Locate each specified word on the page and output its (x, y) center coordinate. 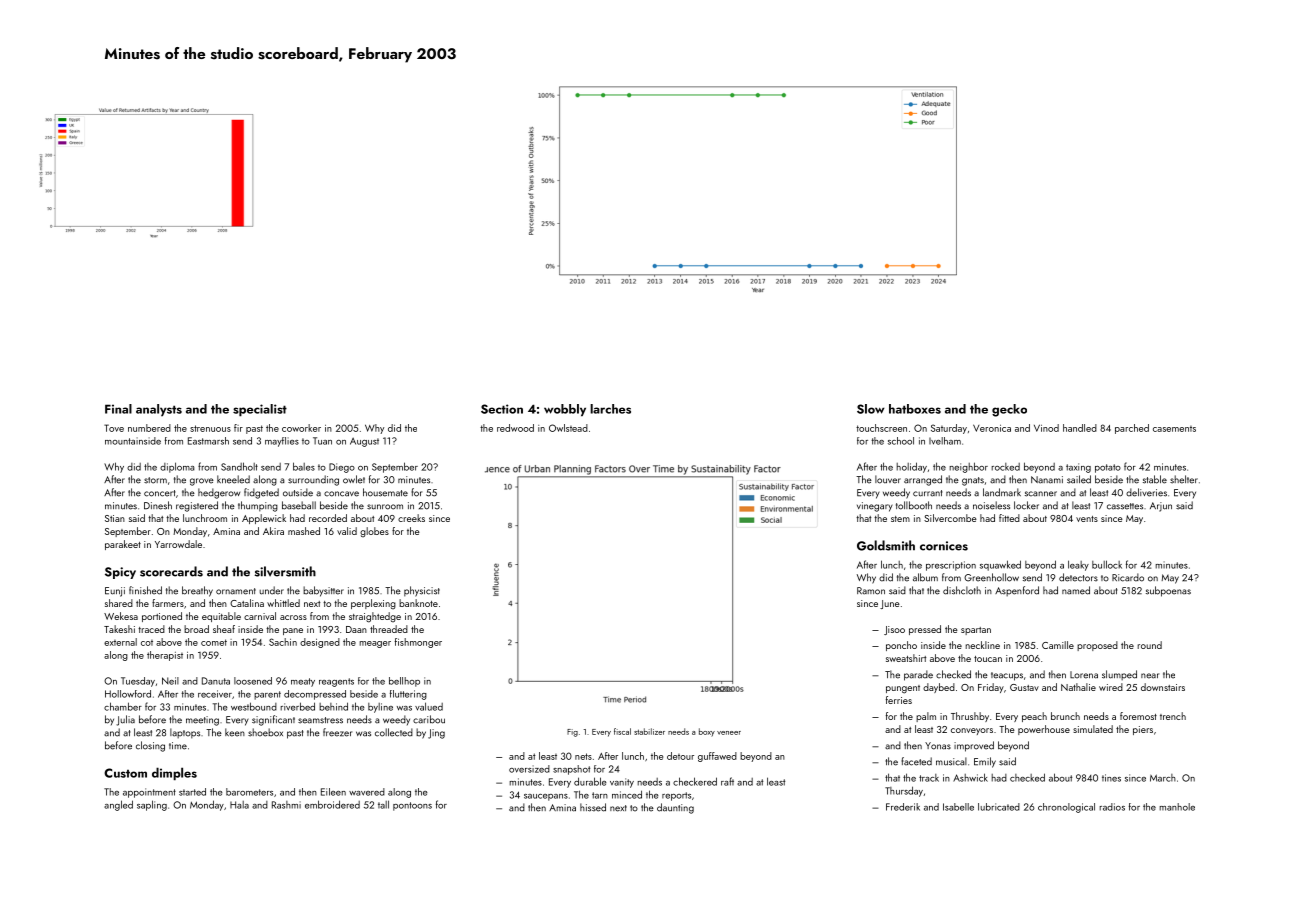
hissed (593, 807)
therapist (165, 656)
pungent (903, 689)
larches (610, 409)
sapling (152, 805)
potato (1108, 468)
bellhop (404, 682)
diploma (177, 467)
